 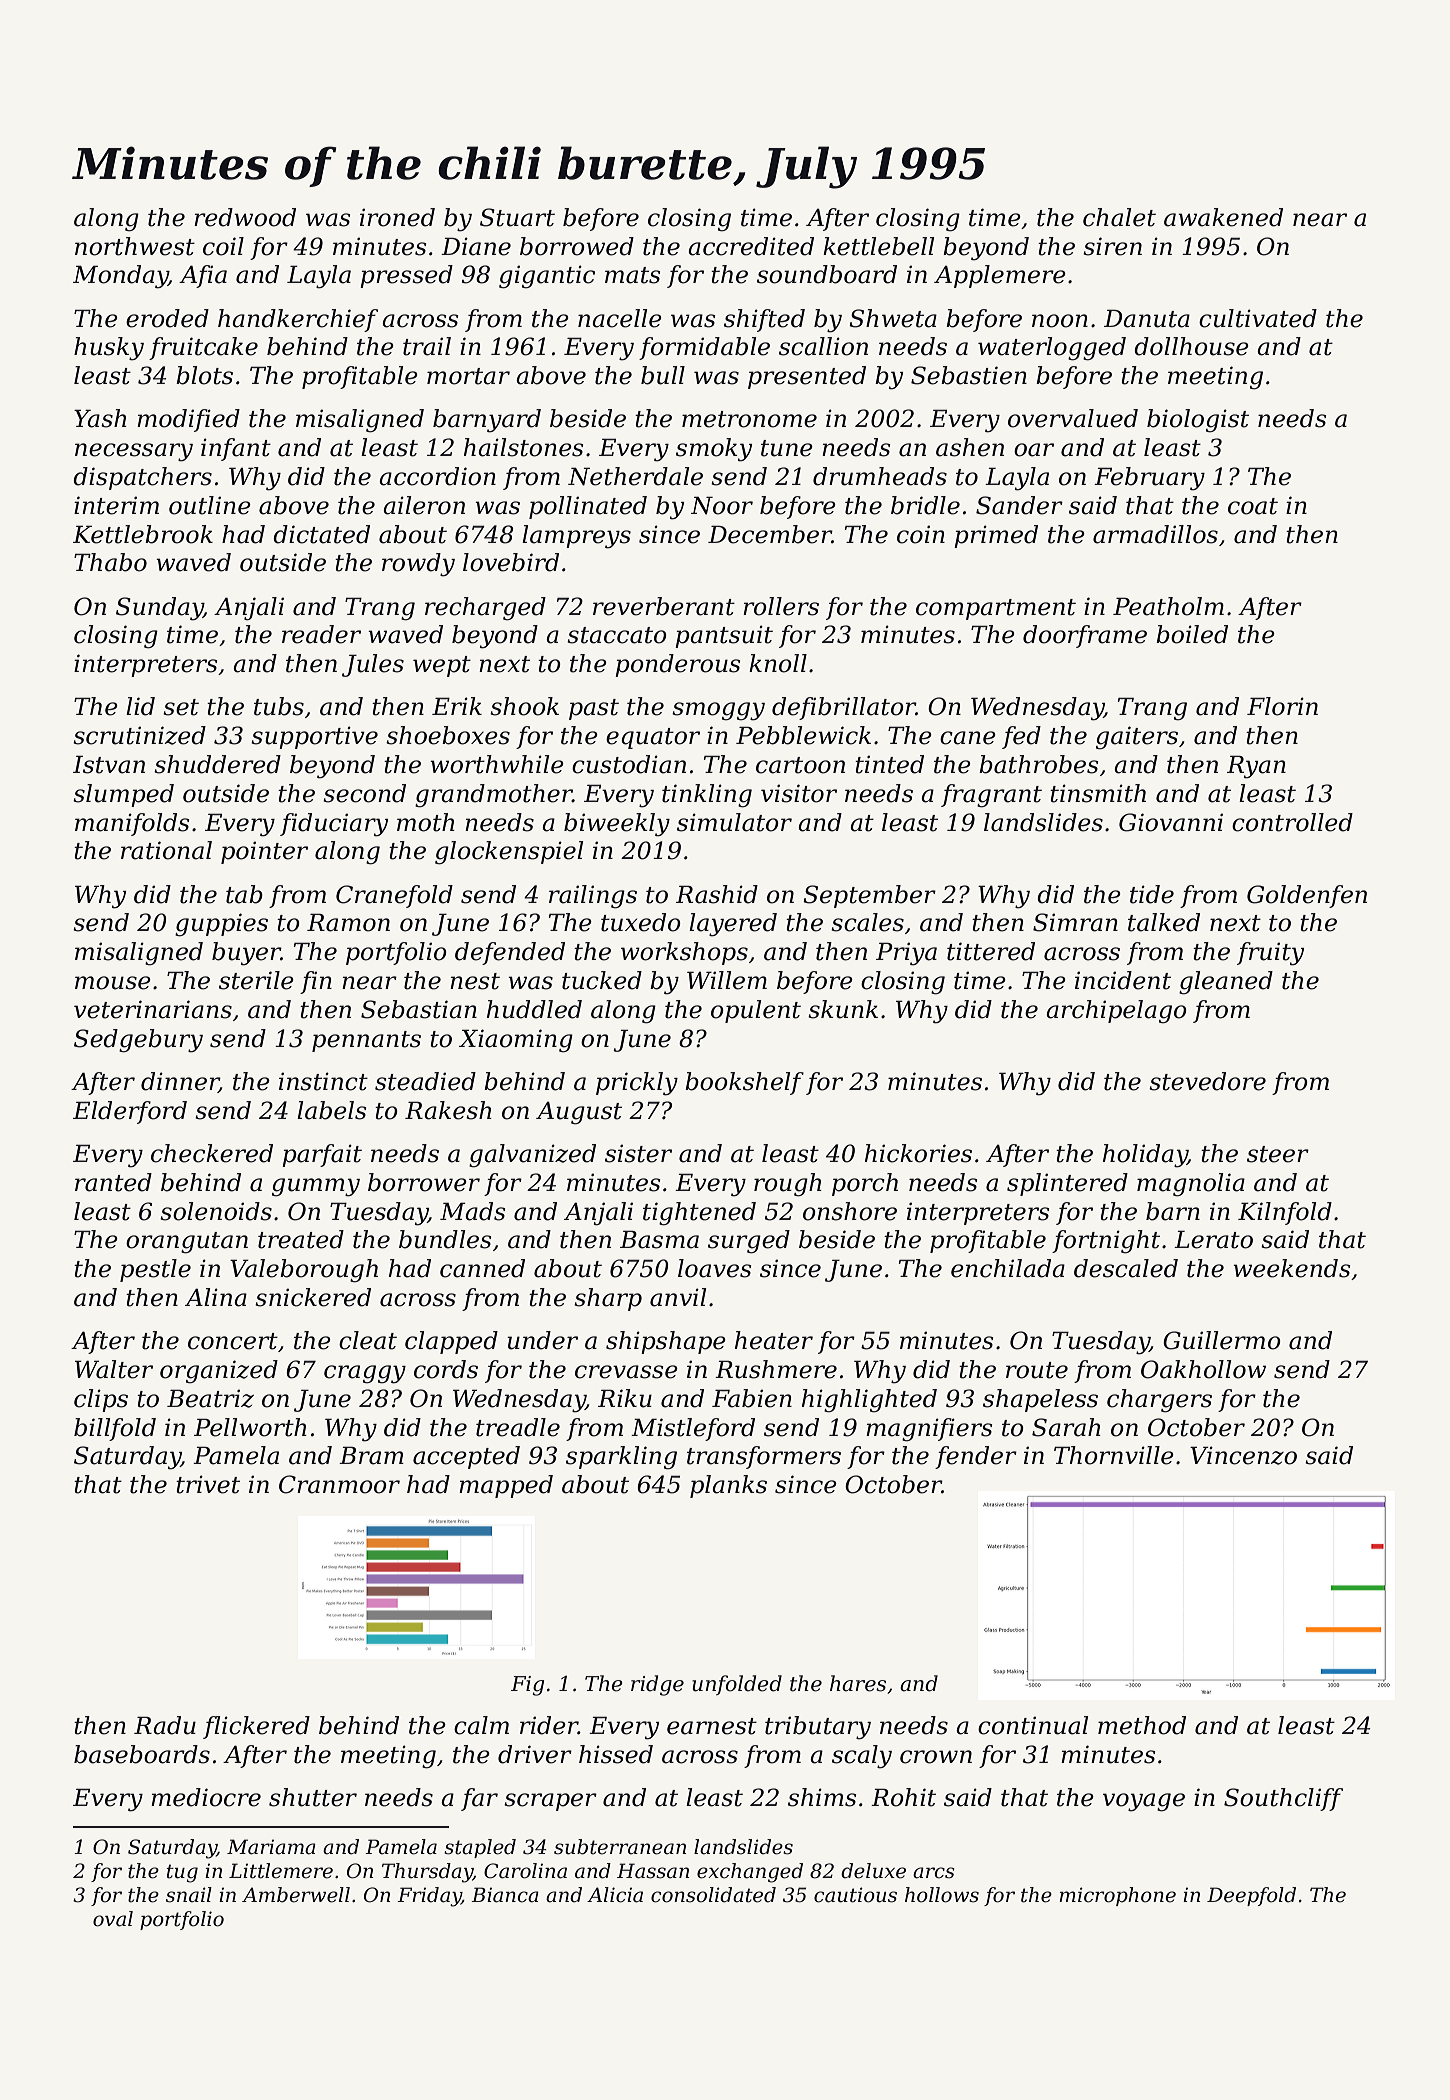 I want to click on awakened, so click(x=1223, y=217).
